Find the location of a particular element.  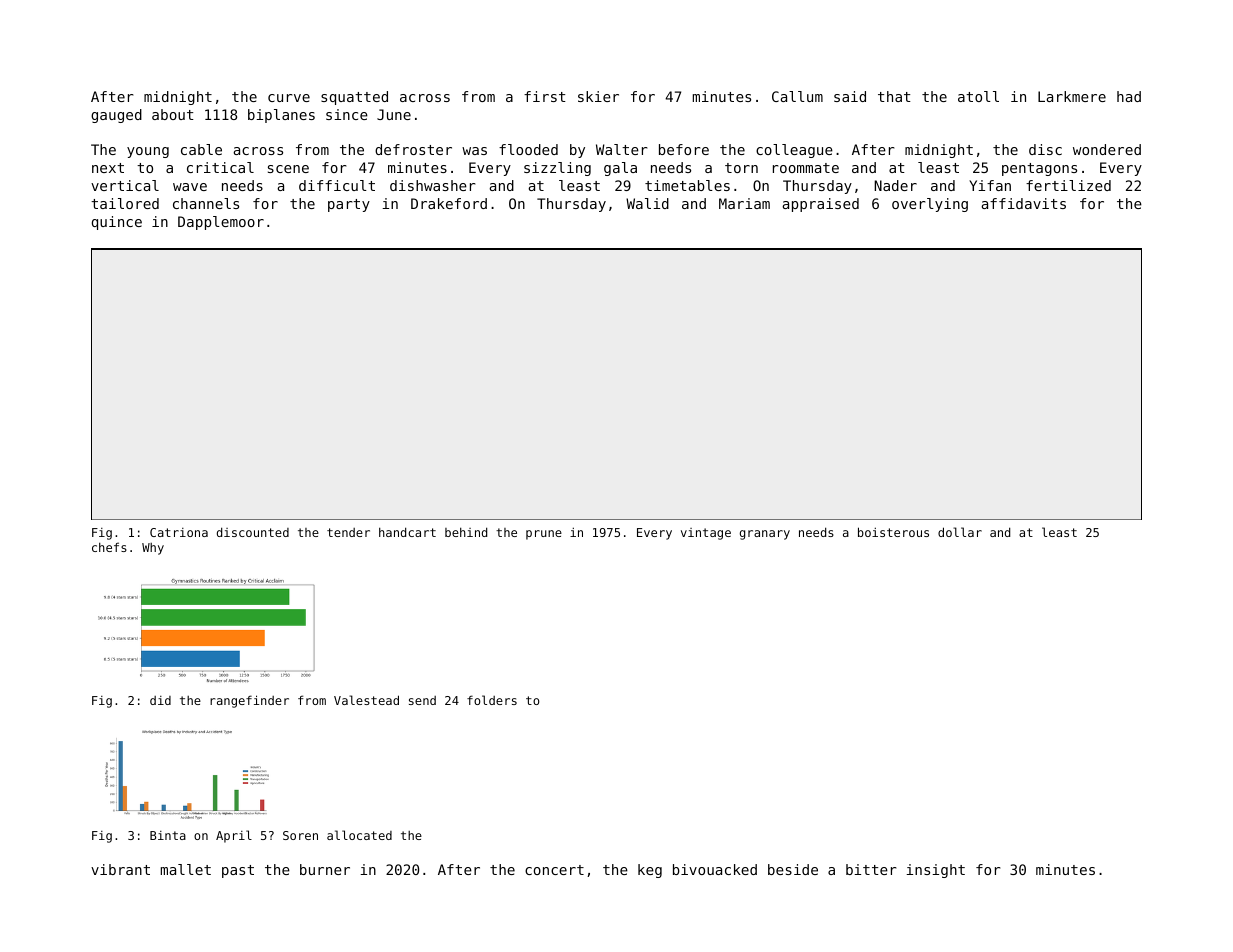

Dapplemoor is located at coordinates (221, 223).
